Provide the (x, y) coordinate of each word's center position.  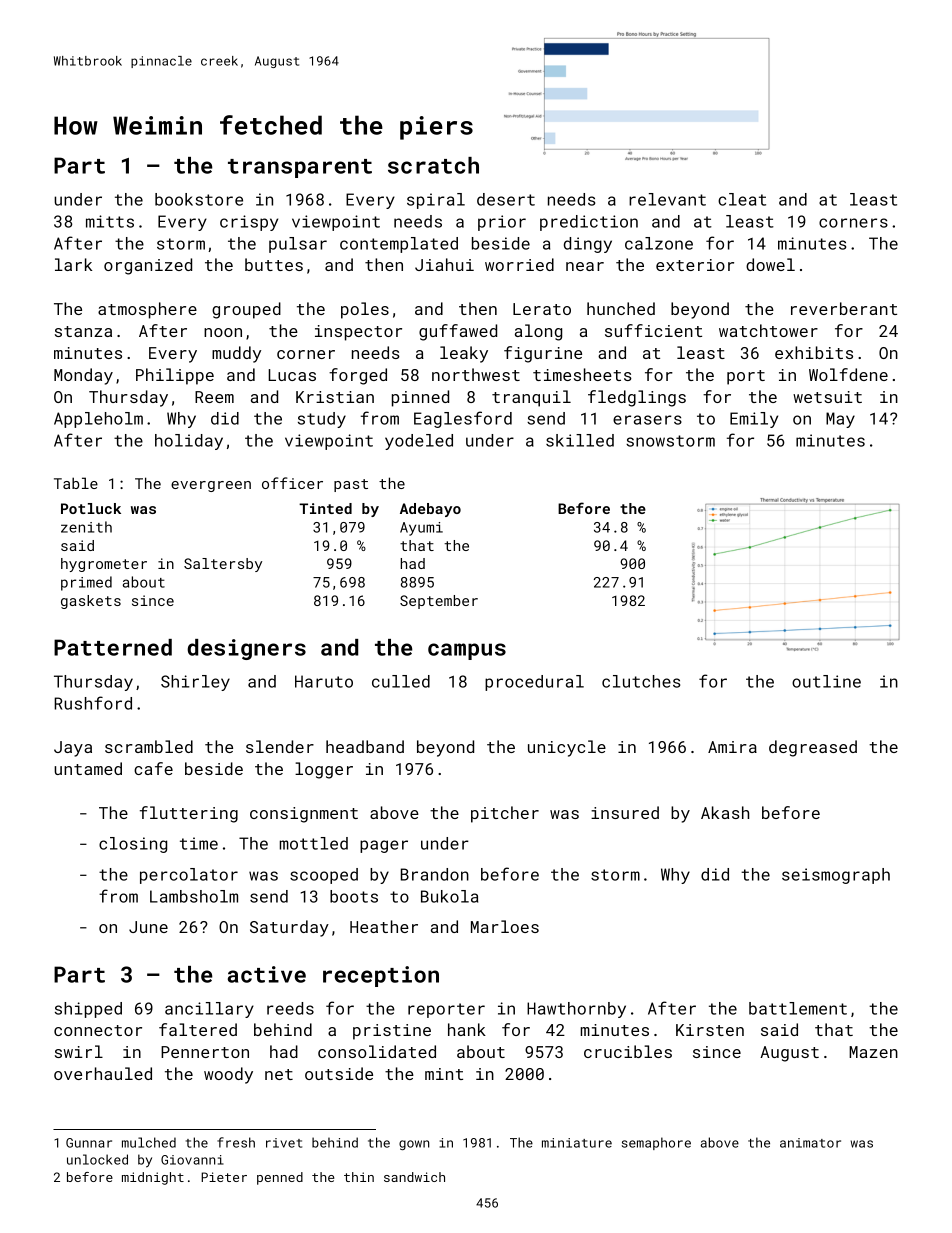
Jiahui (444, 264)
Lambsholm (194, 896)
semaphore (656, 1143)
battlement (798, 1008)
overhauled (103, 1073)
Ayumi (421, 529)
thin (359, 1177)
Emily (754, 420)
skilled (580, 440)
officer (292, 483)
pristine (392, 1032)
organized (148, 266)
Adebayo (430, 510)
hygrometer (104, 565)
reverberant (844, 308)
